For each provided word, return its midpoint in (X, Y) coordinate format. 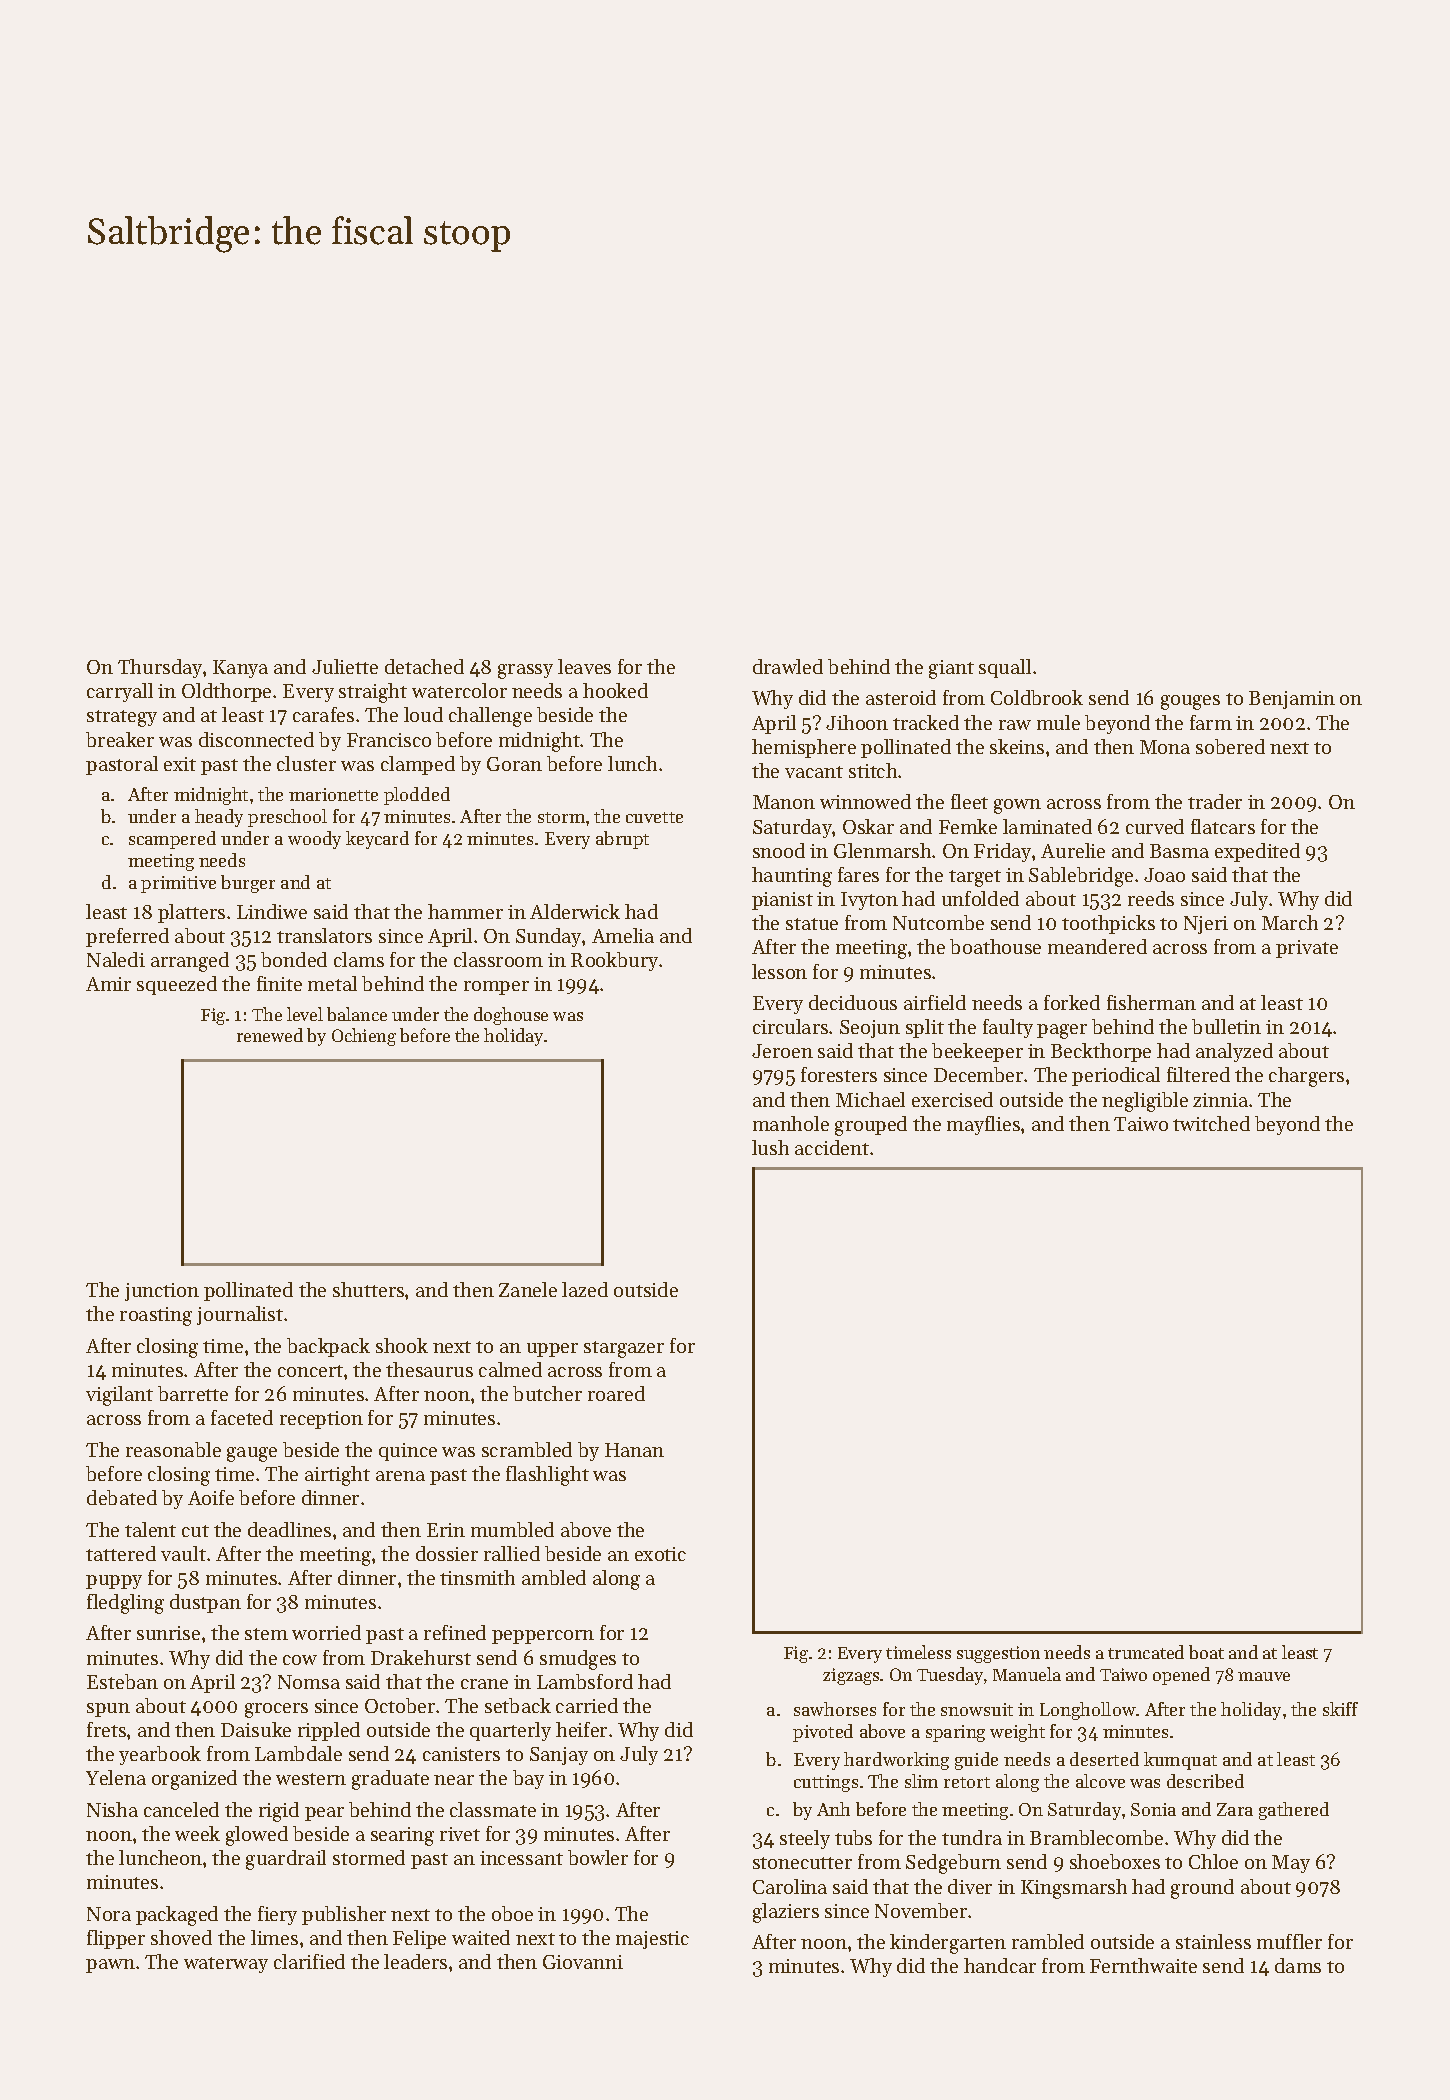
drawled (788, 666)
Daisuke (256, 1729)
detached (424, 666)
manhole (791, 1123)
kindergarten (948, 1944)
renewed (270, 1035)
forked (1072, 1002)
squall (1005, 668)
